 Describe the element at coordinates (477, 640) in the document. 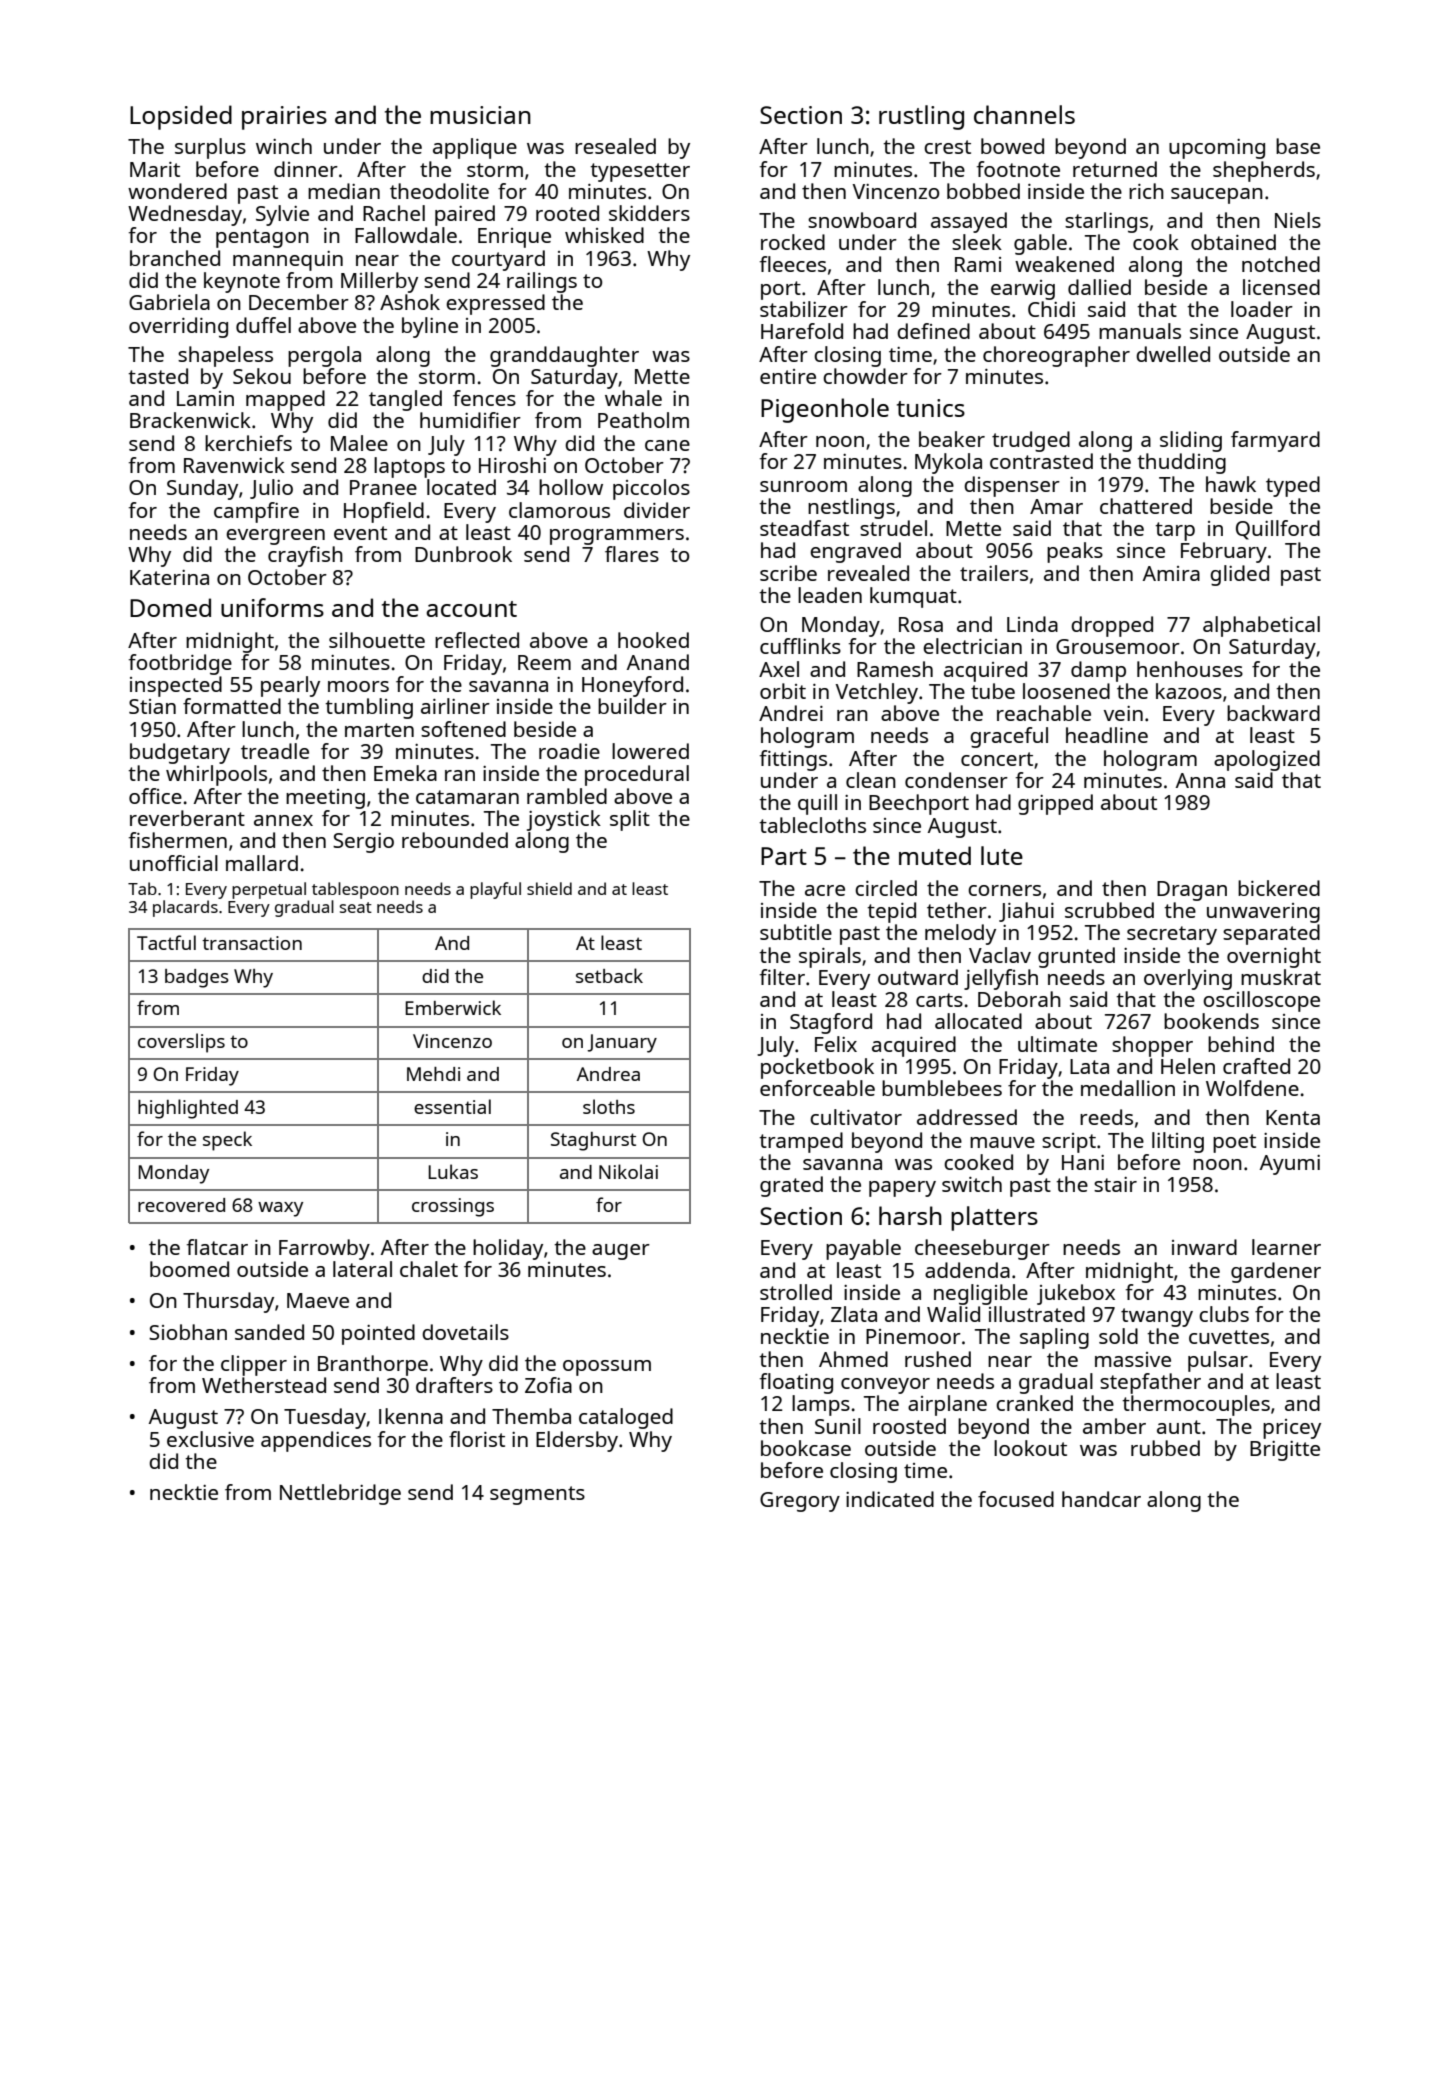

I see `reflected` at that location.
